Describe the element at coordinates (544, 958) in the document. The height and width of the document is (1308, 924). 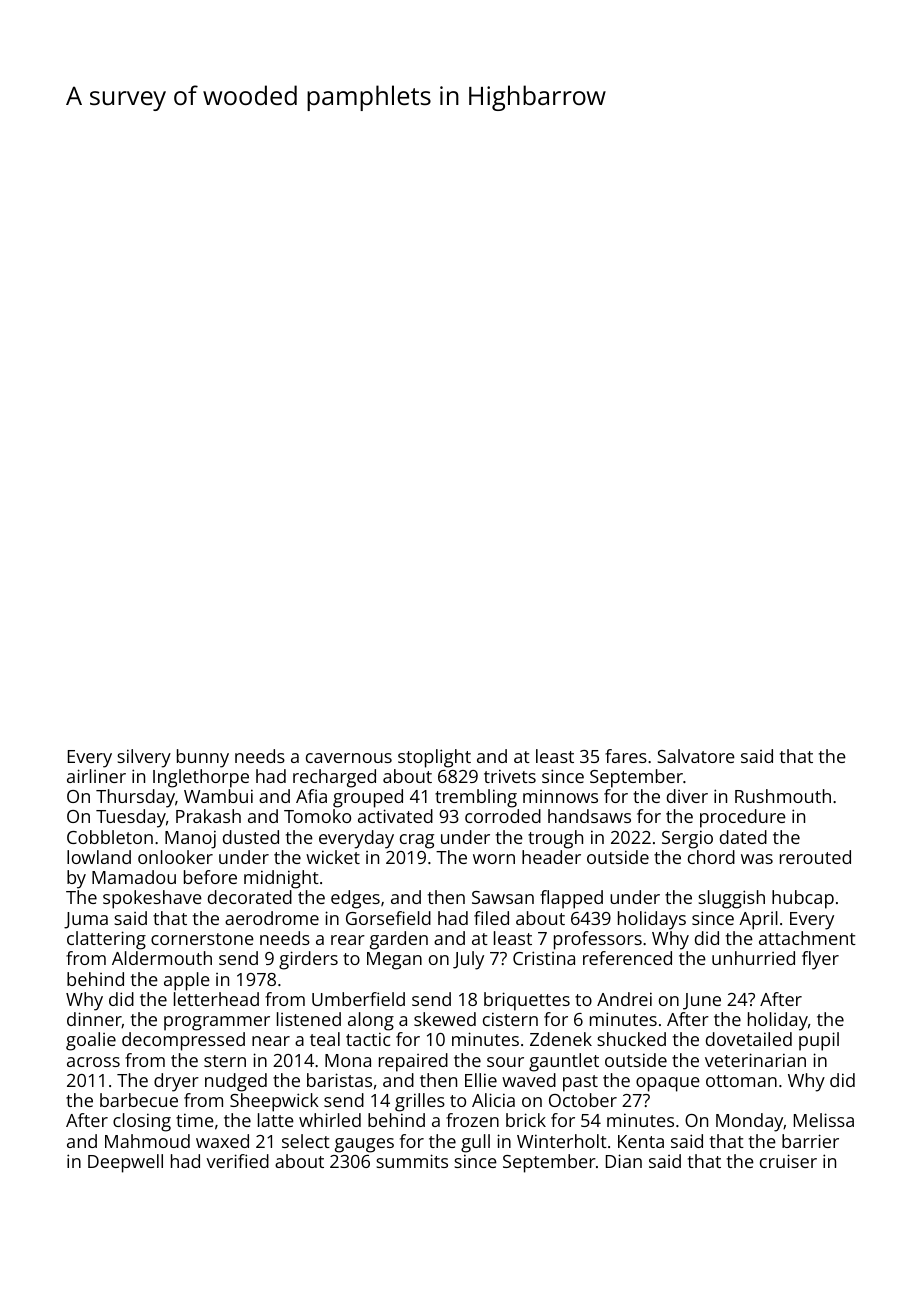
I see `Cristina` at that location.
